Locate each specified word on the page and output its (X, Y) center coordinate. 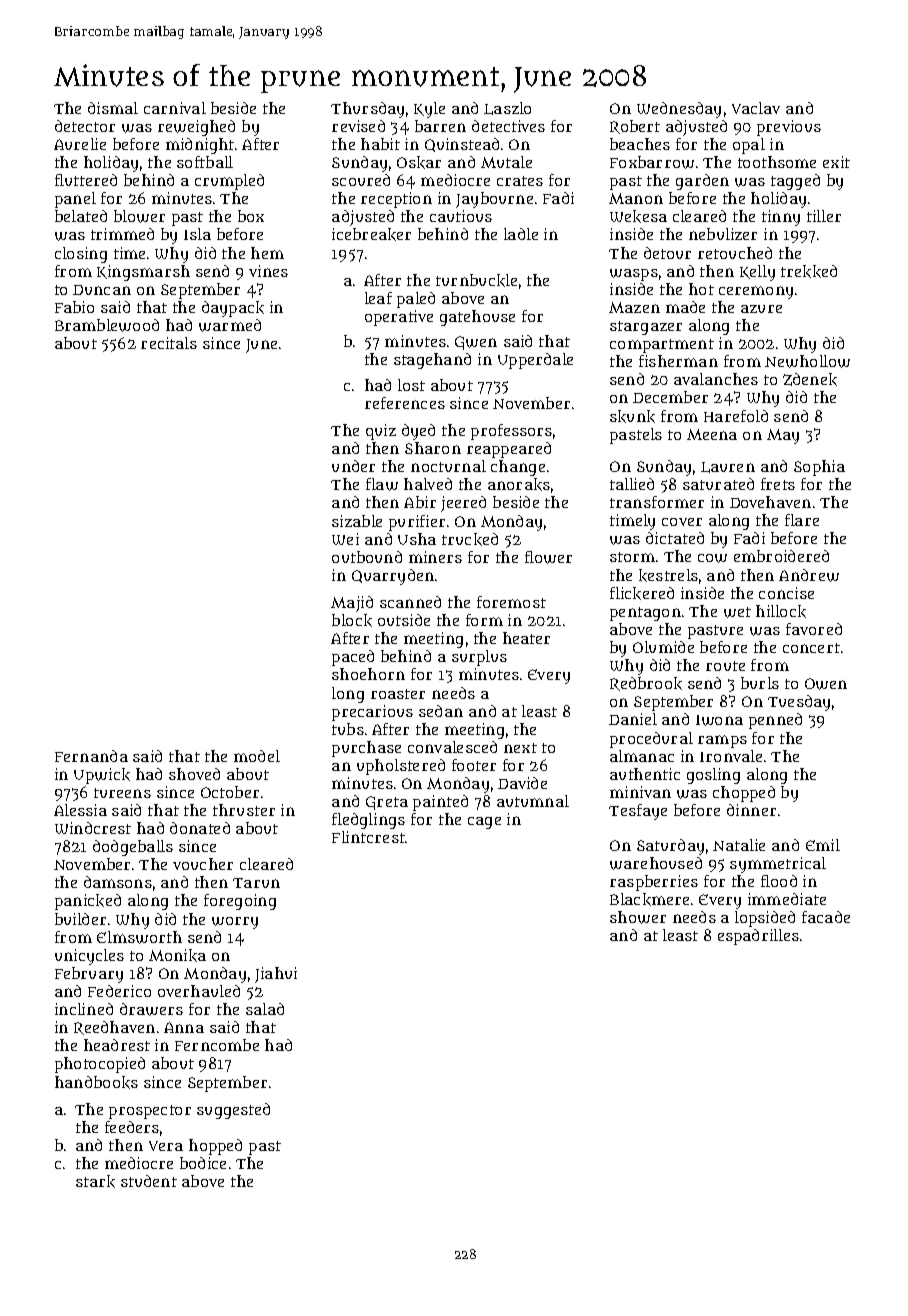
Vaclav (756, 108)
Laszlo (507, 108)
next (520, 748)
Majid (352, 604)
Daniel (633, 719)
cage (484, 823)
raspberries (654, 883)
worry (235, 923)
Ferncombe (217, 1045)
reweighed (196, 128)
